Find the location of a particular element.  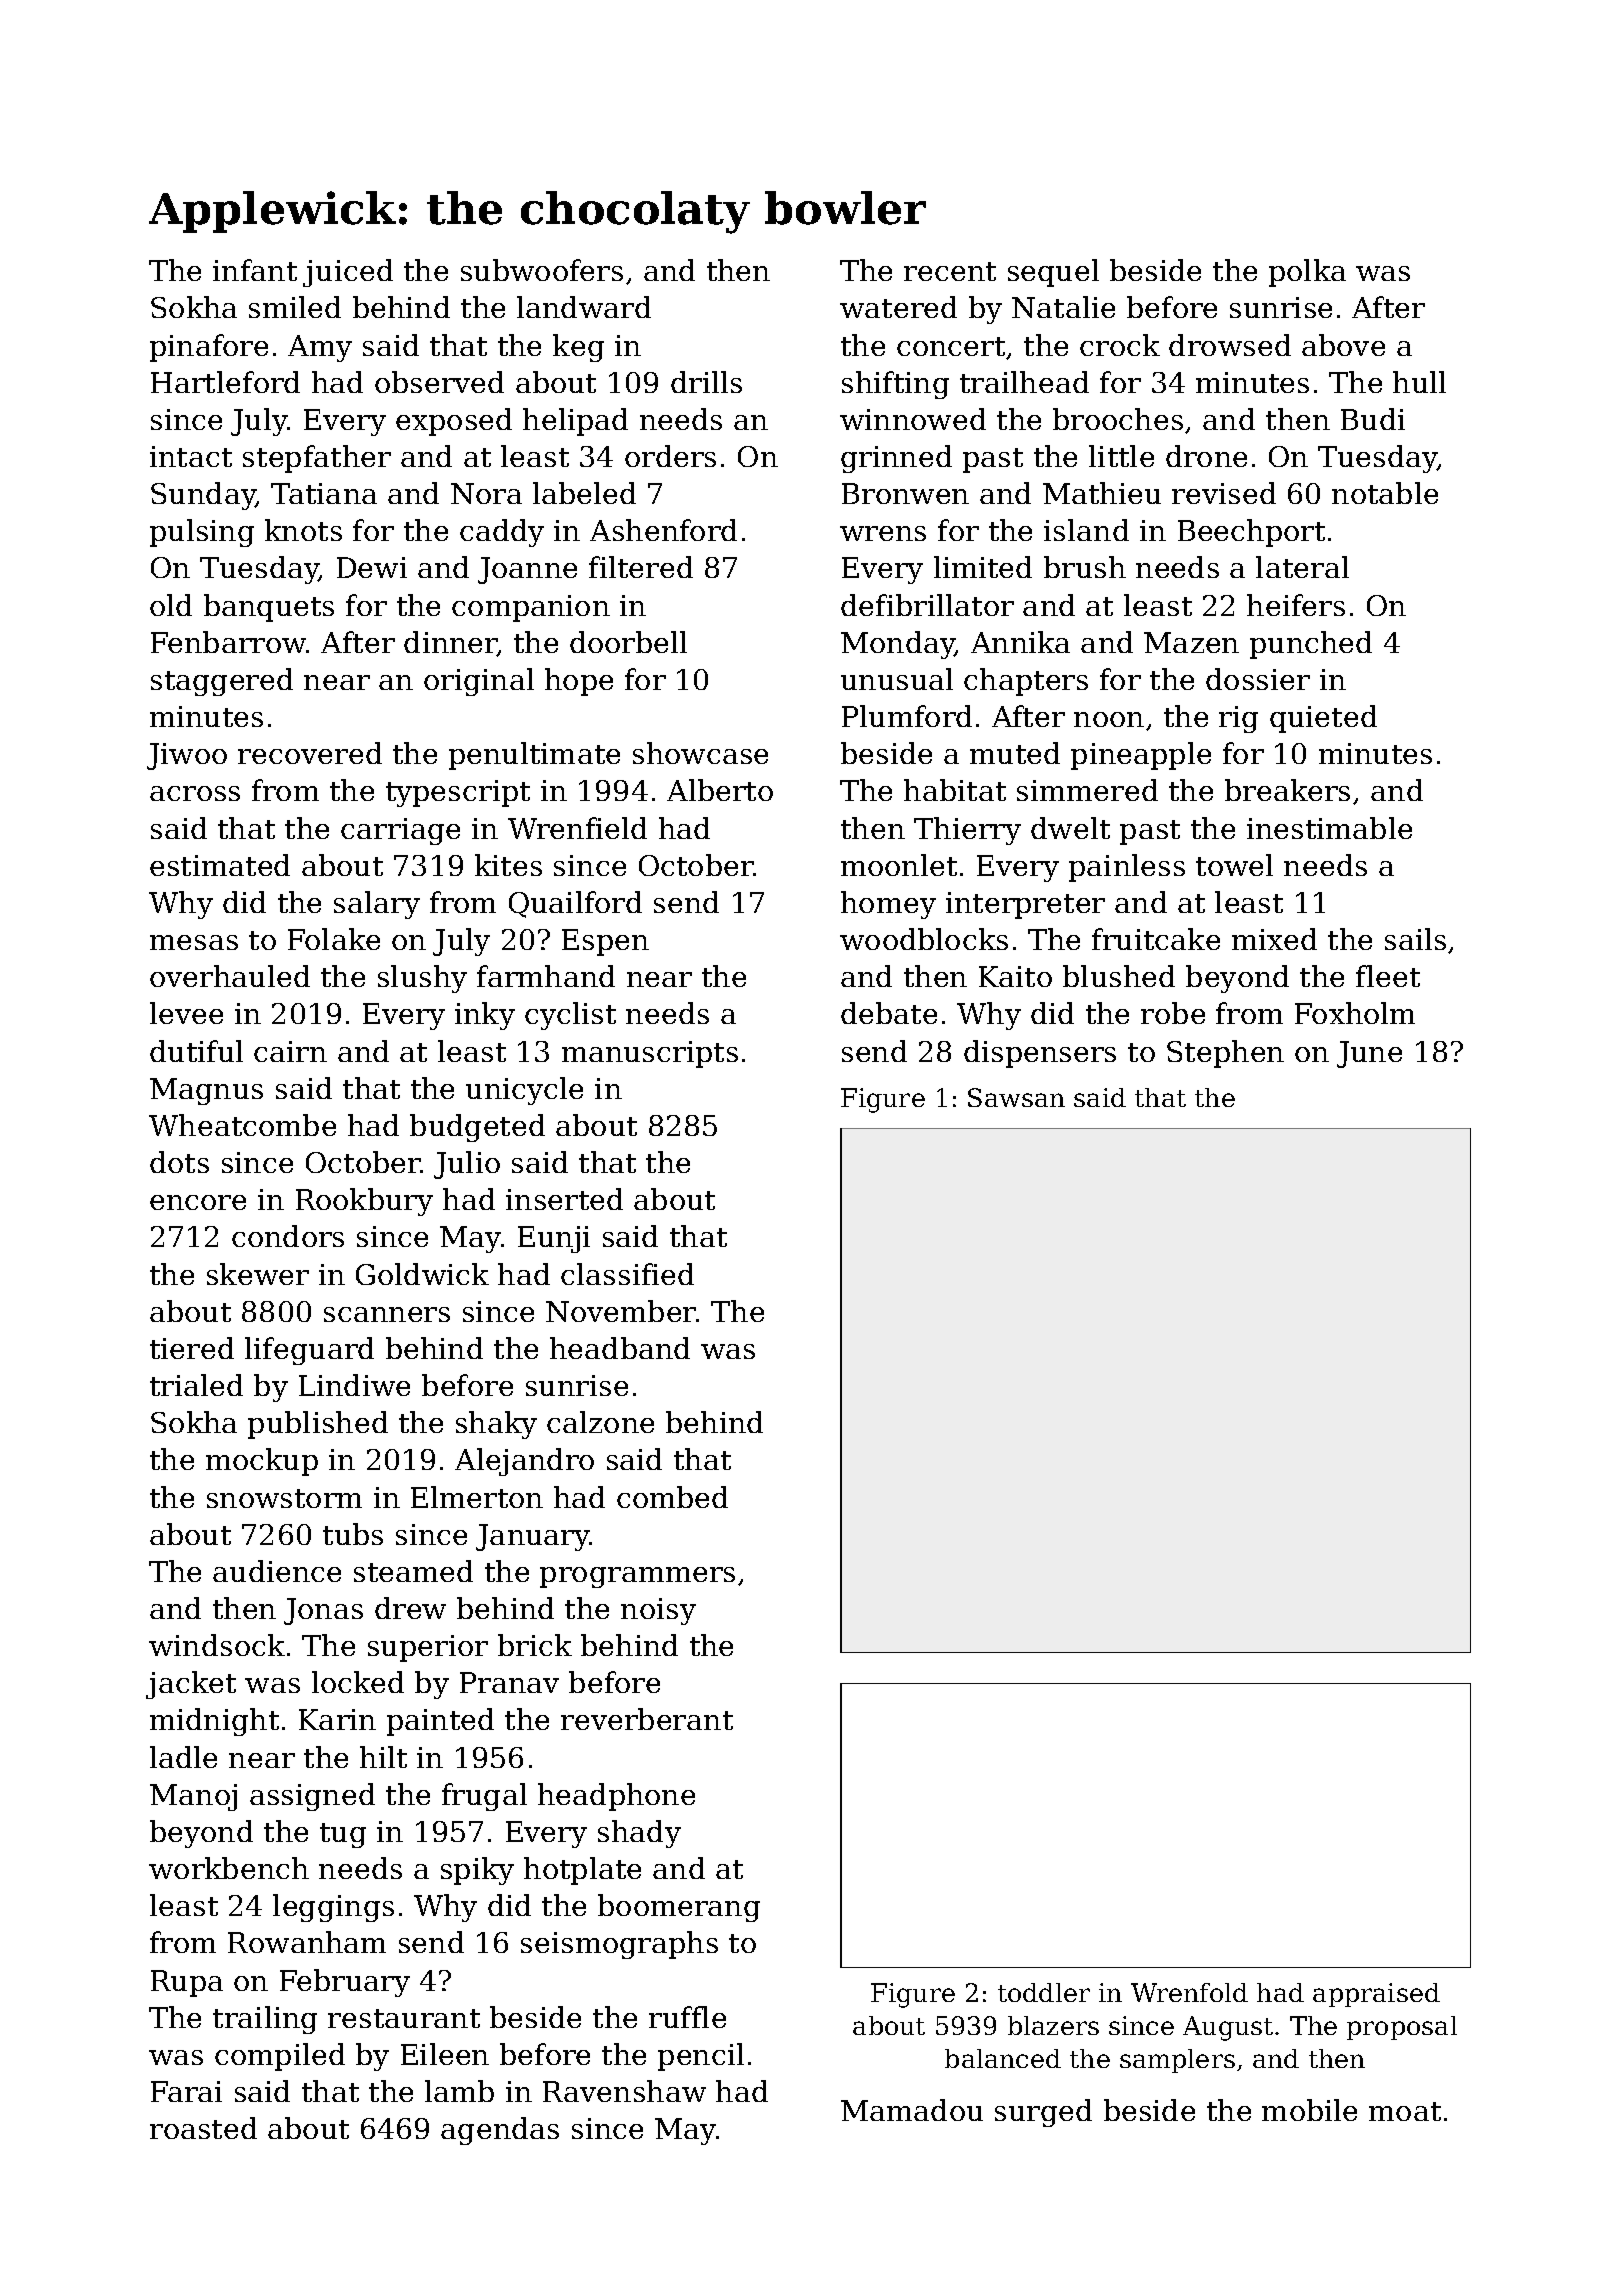

banquets is located at coordinates (269, 608).
